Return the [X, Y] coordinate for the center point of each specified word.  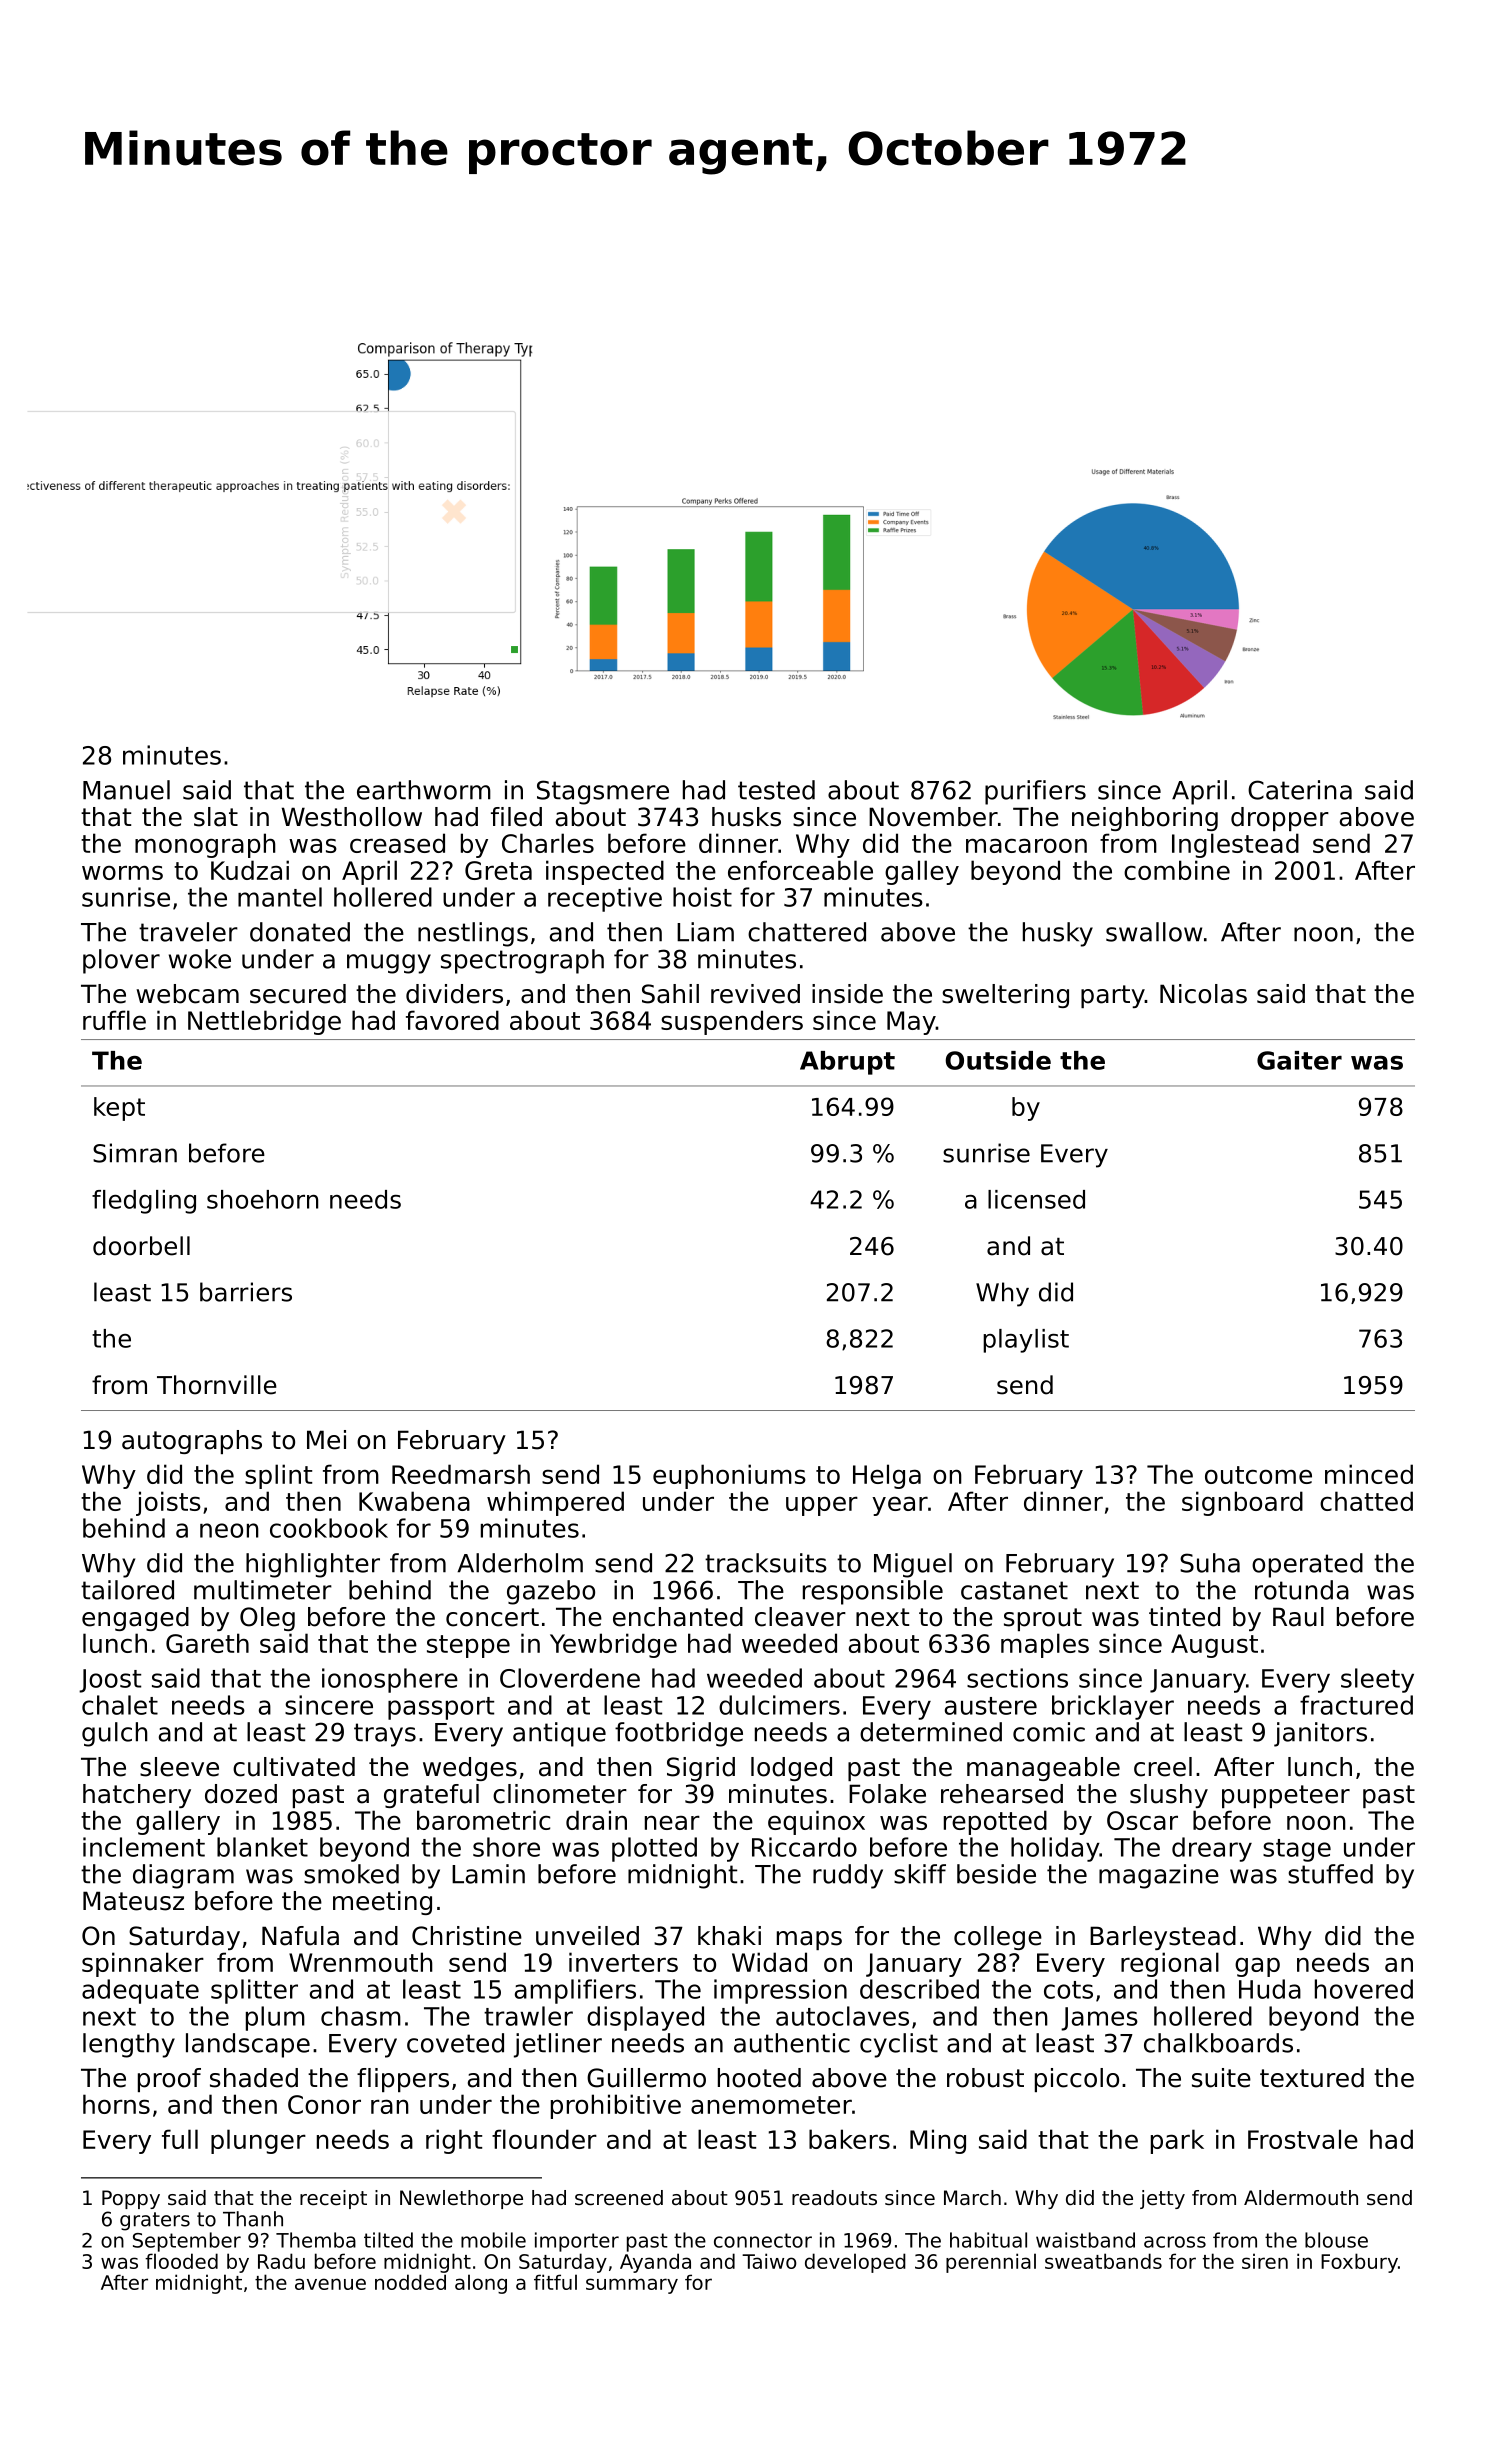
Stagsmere [603, 792]
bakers [849, 2139]
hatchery [137, 1796]
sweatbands [1103, 2261]
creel [1163, 1767]
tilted [388, 2240]
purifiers [1035, 792]
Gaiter [1299, 1060]
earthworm [424, 790]
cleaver [800, 1617]
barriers [246, 1292]
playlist [1026, 1341]
